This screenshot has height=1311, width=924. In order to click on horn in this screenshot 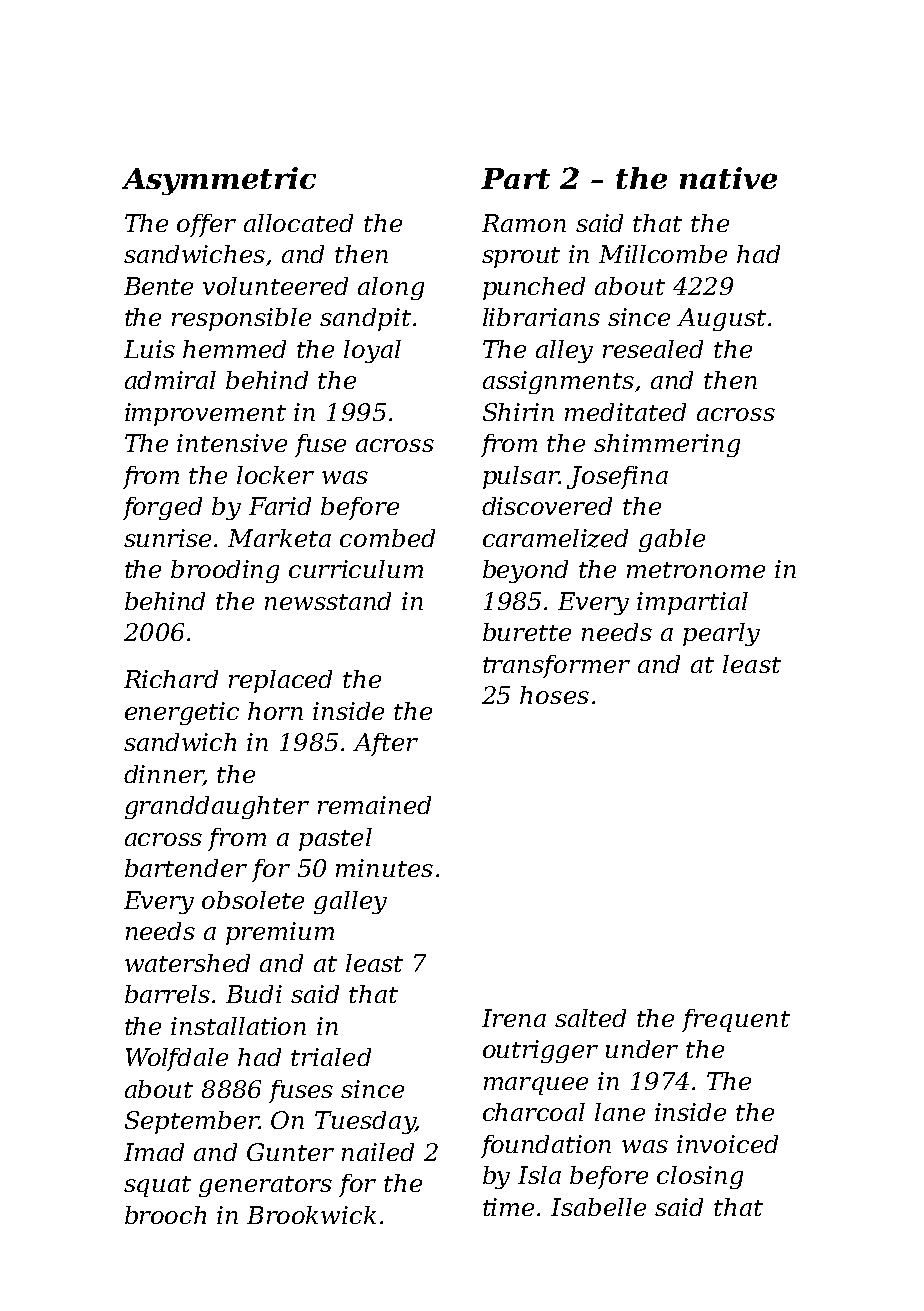, I will do `click(275, 711)`.
